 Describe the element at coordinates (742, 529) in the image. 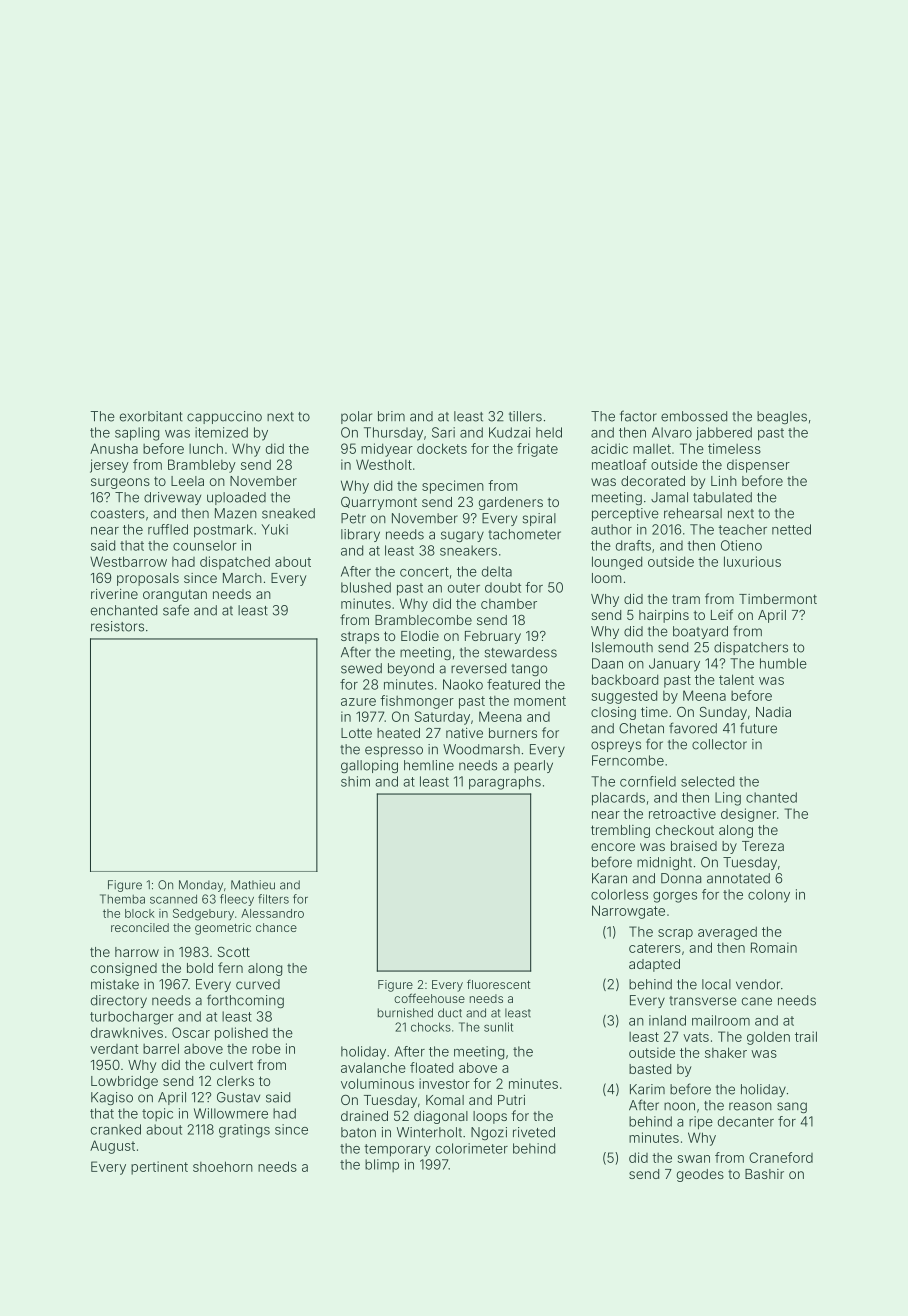

I see `teacher` at that location.
